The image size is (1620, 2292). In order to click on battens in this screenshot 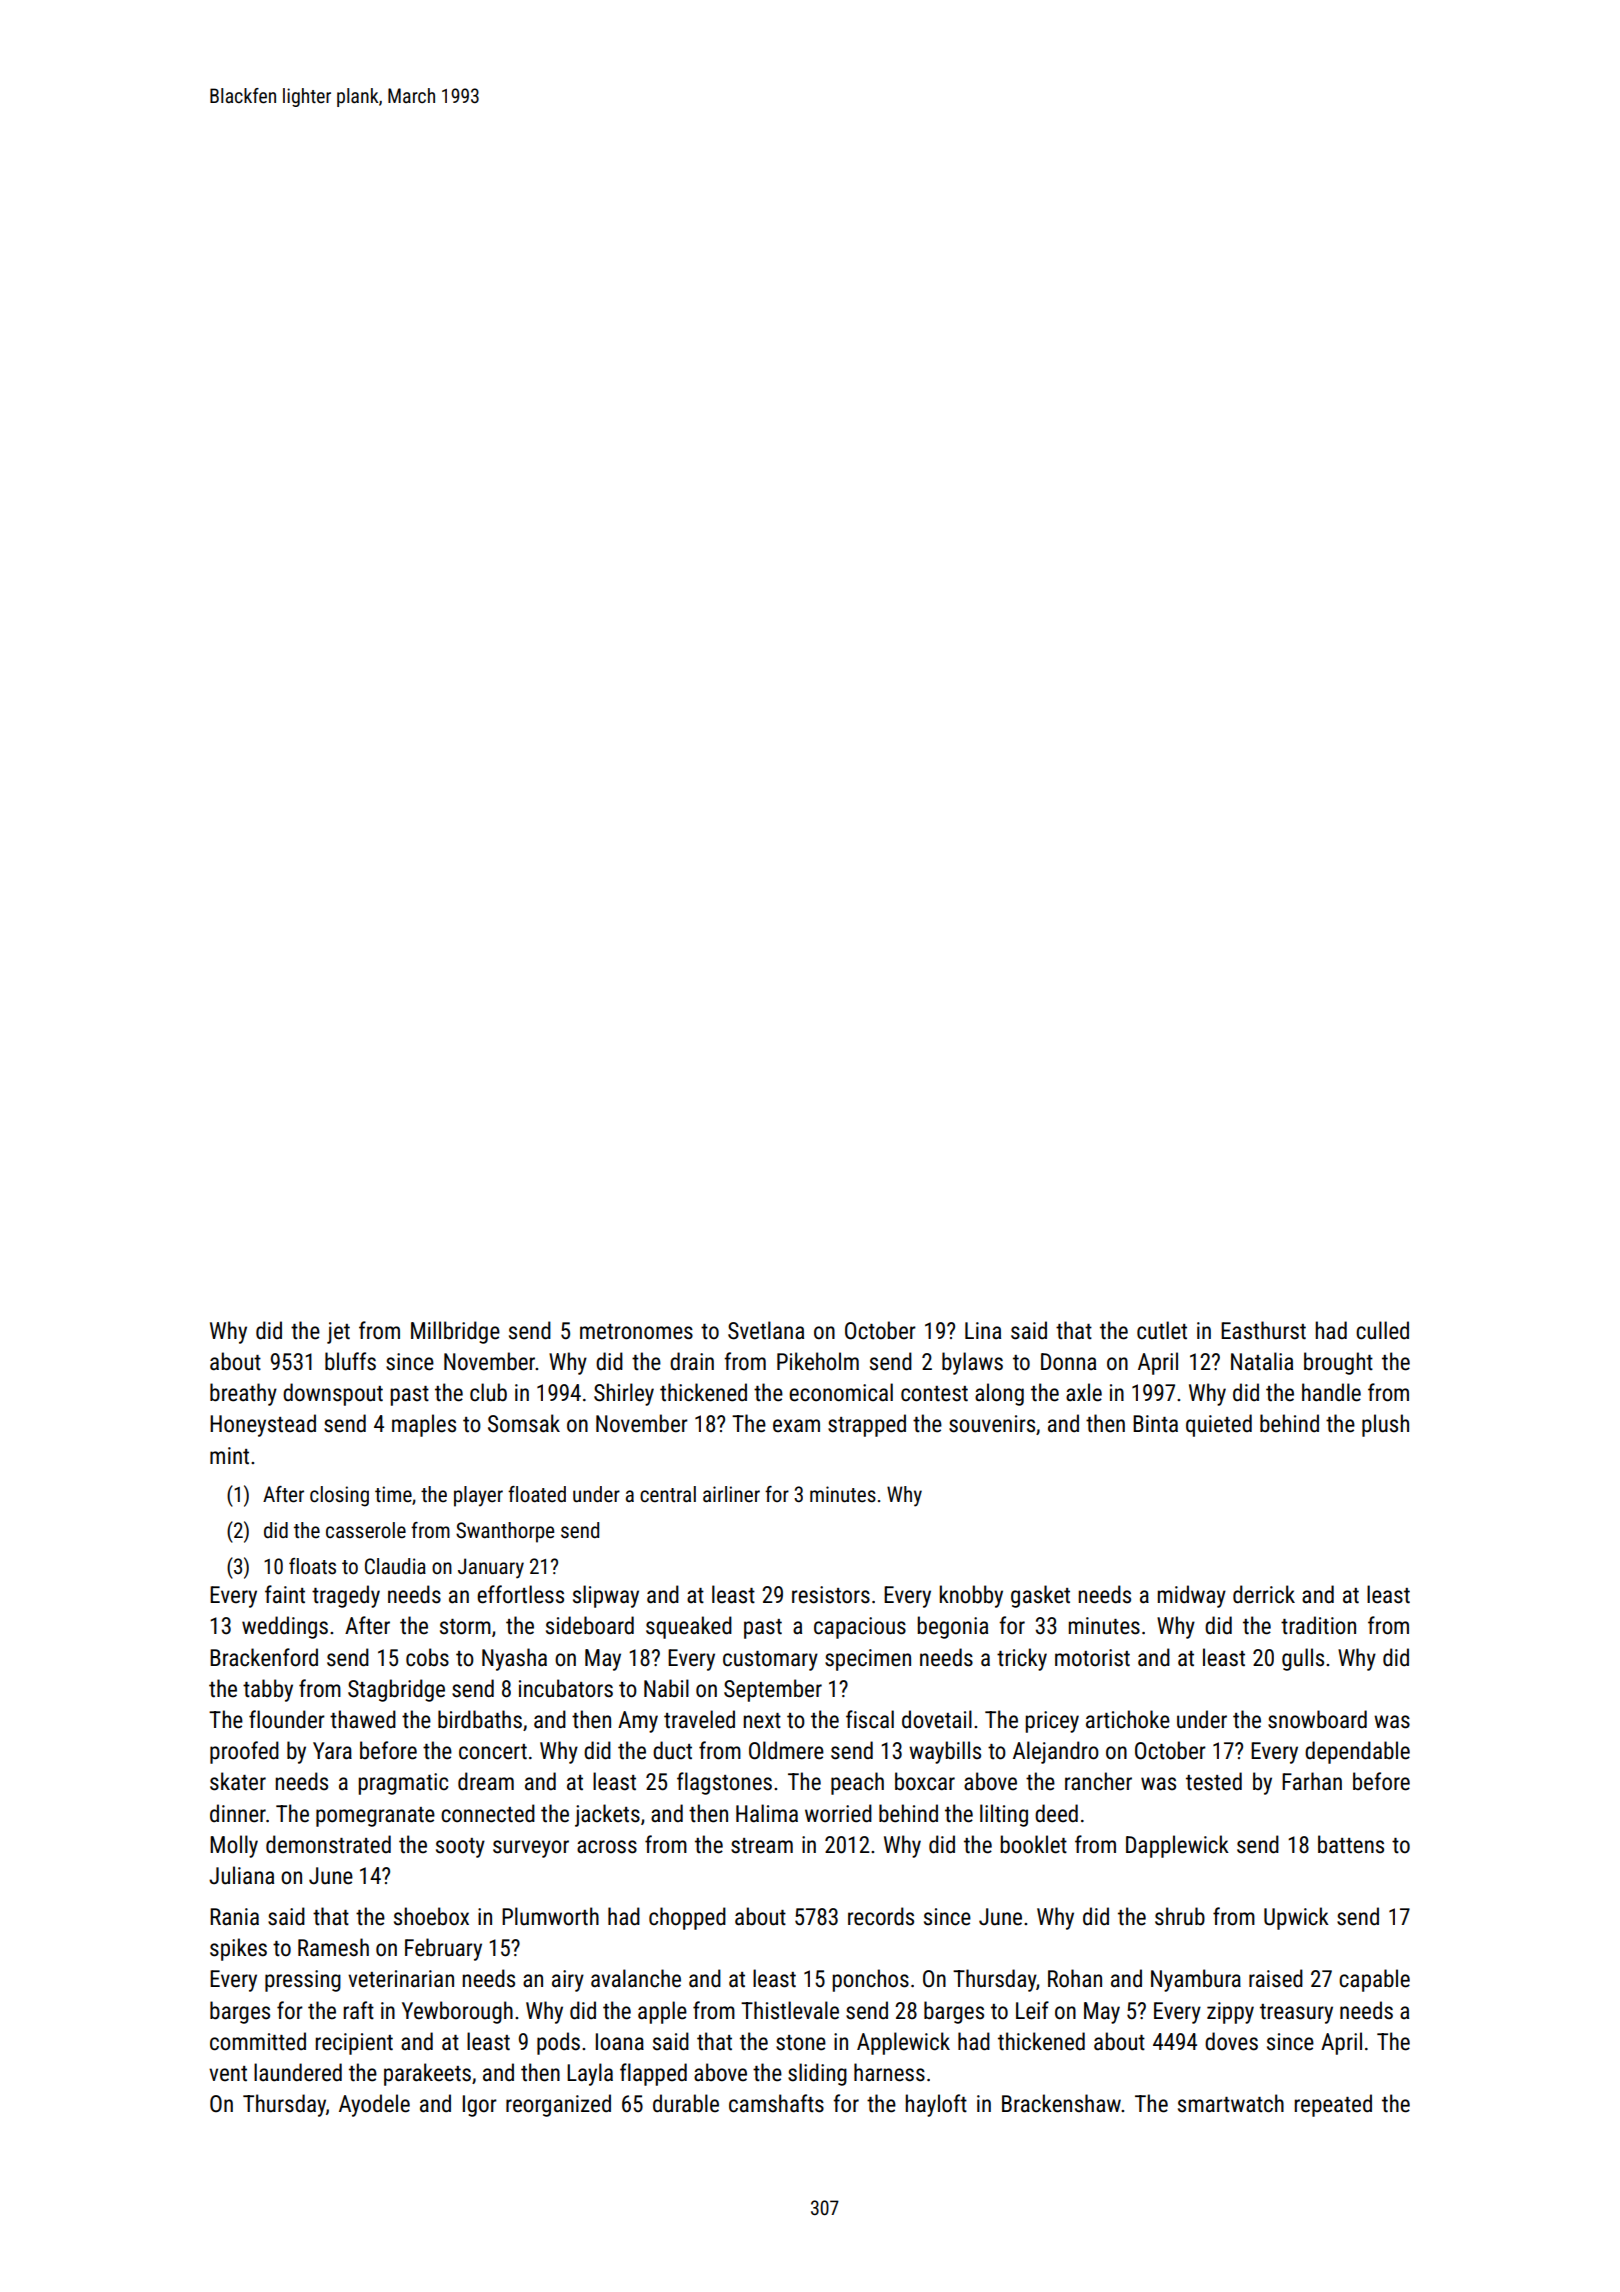, I will do `click(1351, 1844)`.
